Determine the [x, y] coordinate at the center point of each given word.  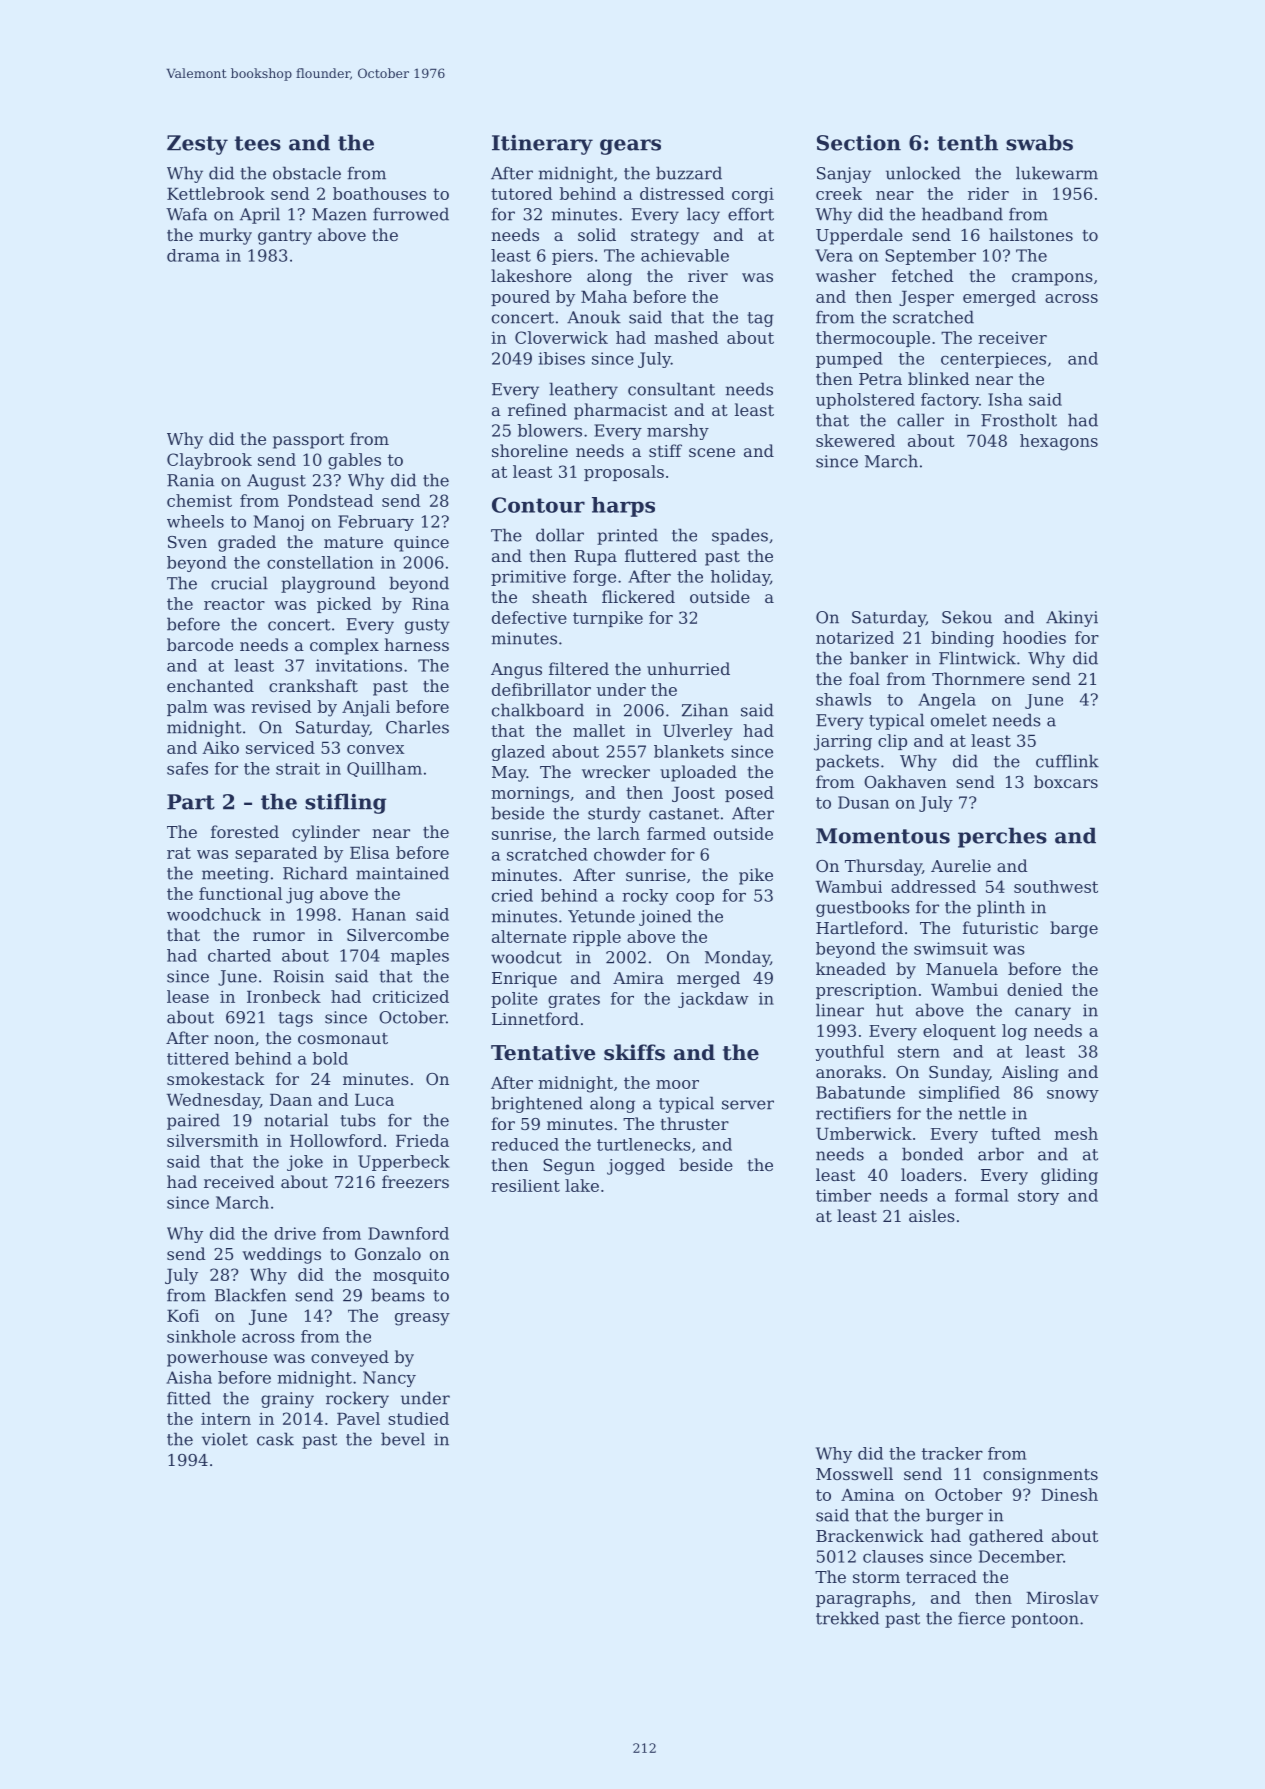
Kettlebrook [216, 193]
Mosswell [854, 1473]
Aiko [220, 747]
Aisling [1030, 1073]
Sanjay [844, 175]
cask [275, 1439]
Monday [737, 958]
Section [859, 143]
